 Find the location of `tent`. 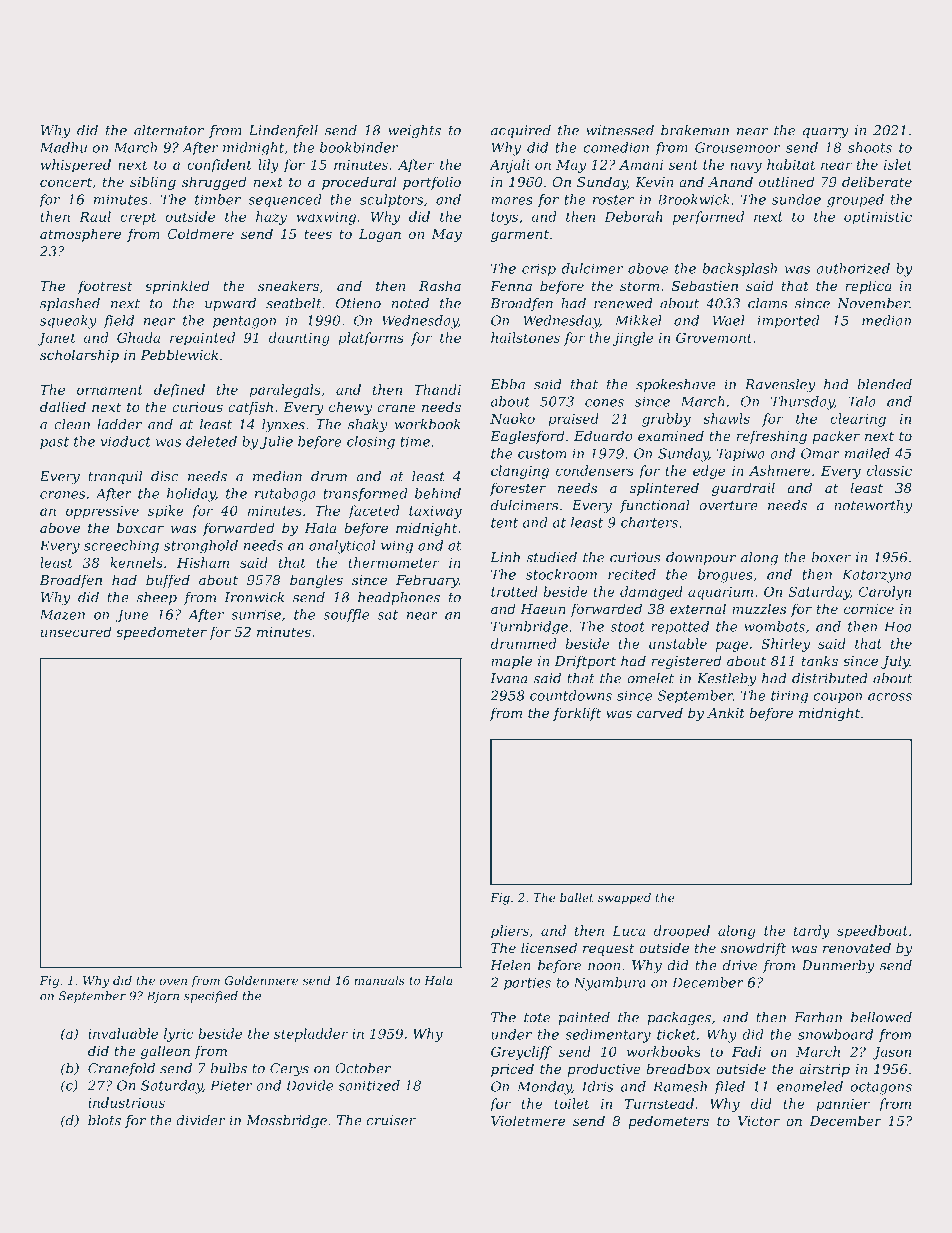

tent is located at coordinates (504, 523).
